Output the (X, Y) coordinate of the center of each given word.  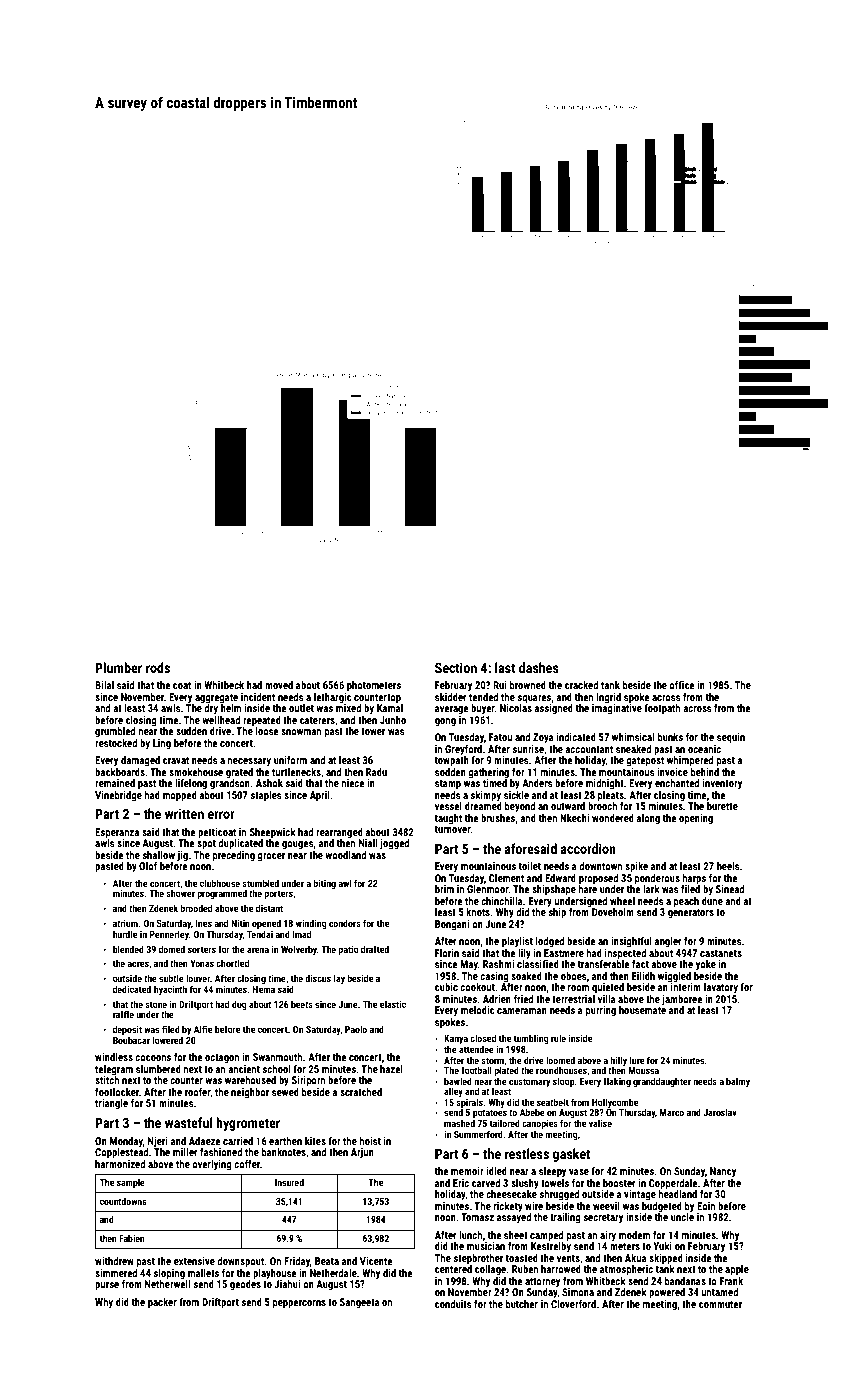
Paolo (356, 1029)
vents (568, 1258)
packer (162, 1303)
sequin (731, 738)
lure (637, 1060)
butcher (522, 1304)
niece (352, 783)
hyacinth (170, 990)
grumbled (115, 732)
